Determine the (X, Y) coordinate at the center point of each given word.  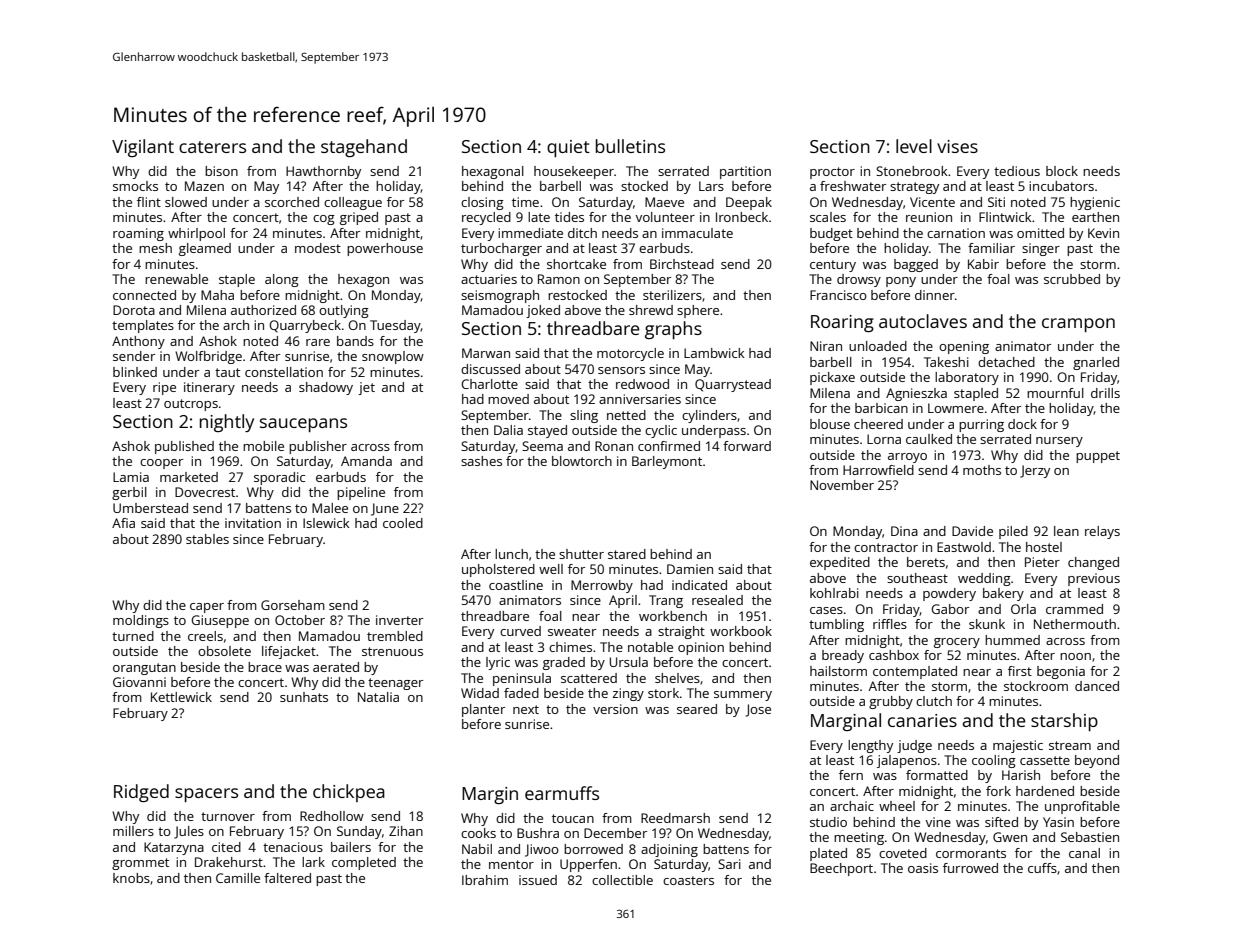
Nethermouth (1075, 624)
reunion (929, 217)
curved (520, 631)
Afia (123, 523)
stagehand (364, 148)
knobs (131, 878)
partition (745, 172)
